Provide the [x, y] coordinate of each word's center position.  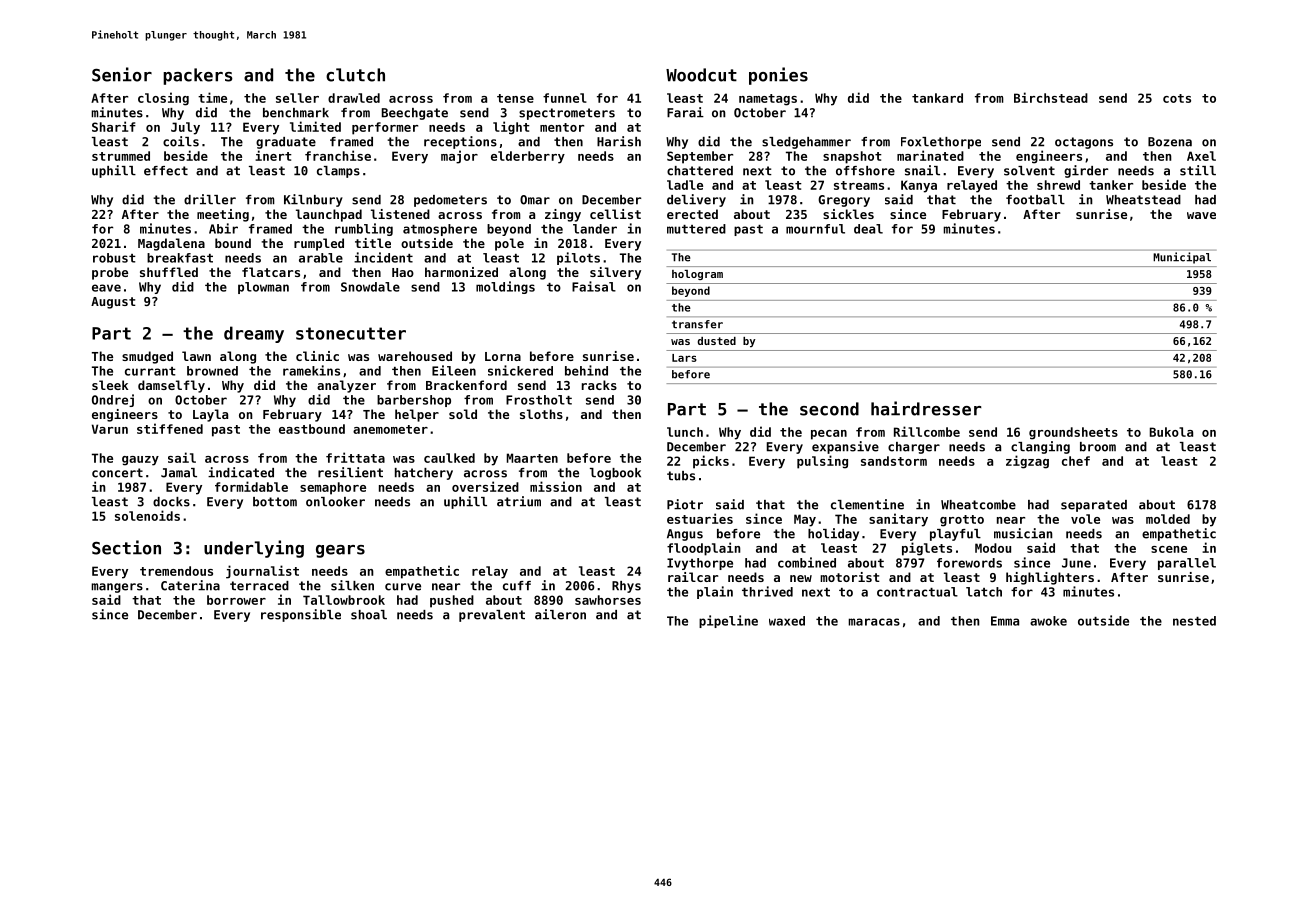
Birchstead [1051, 97]
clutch [355, 75]
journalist [262, 572]
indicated [241, 472]
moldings [505, 287]
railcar [693, 577]
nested [1194, 621]
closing [163, 99]
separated [1094, 506]
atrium [519, 501]
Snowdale [370, 287]
